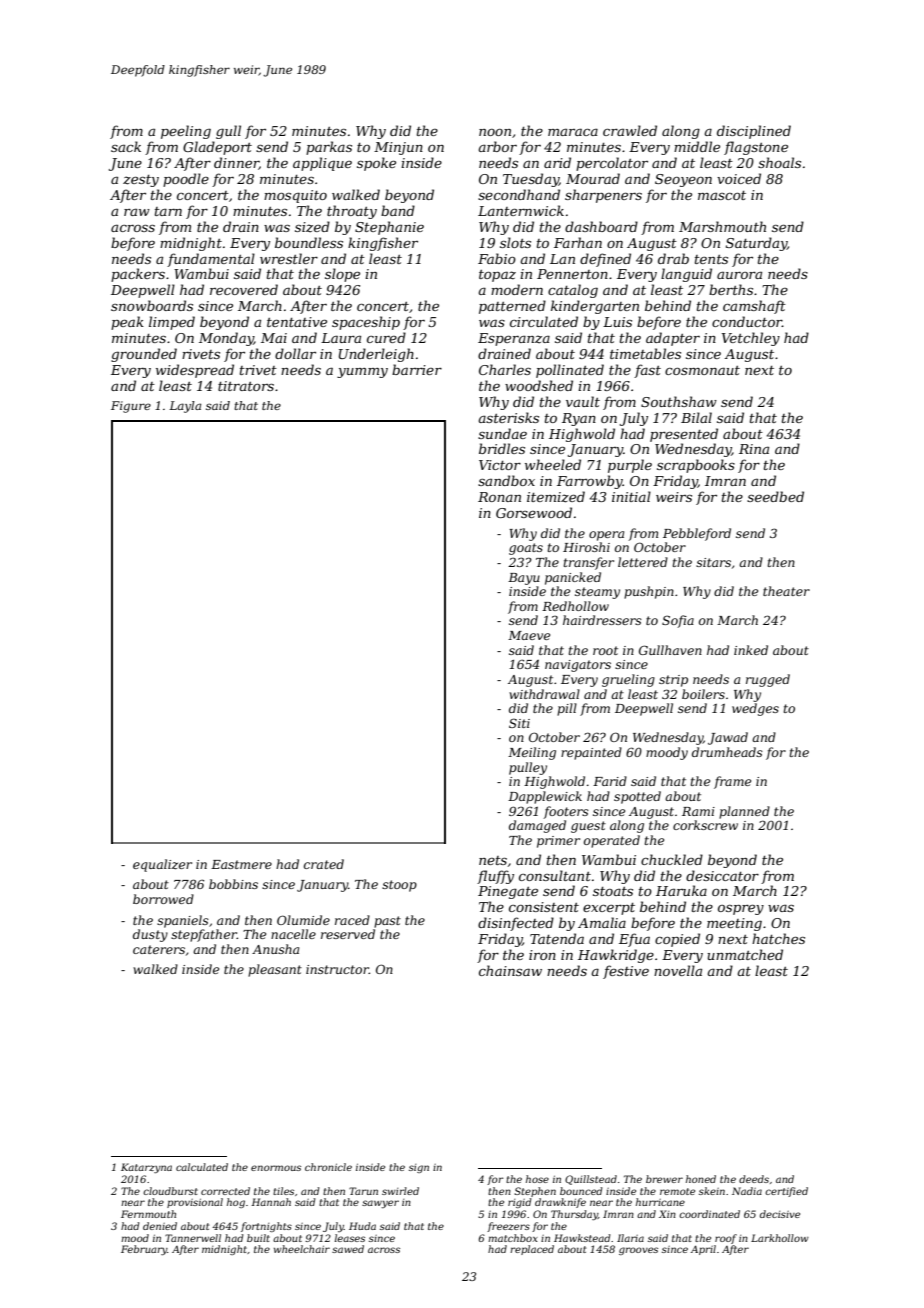  I want to click on trivet, so click(258, 370).
